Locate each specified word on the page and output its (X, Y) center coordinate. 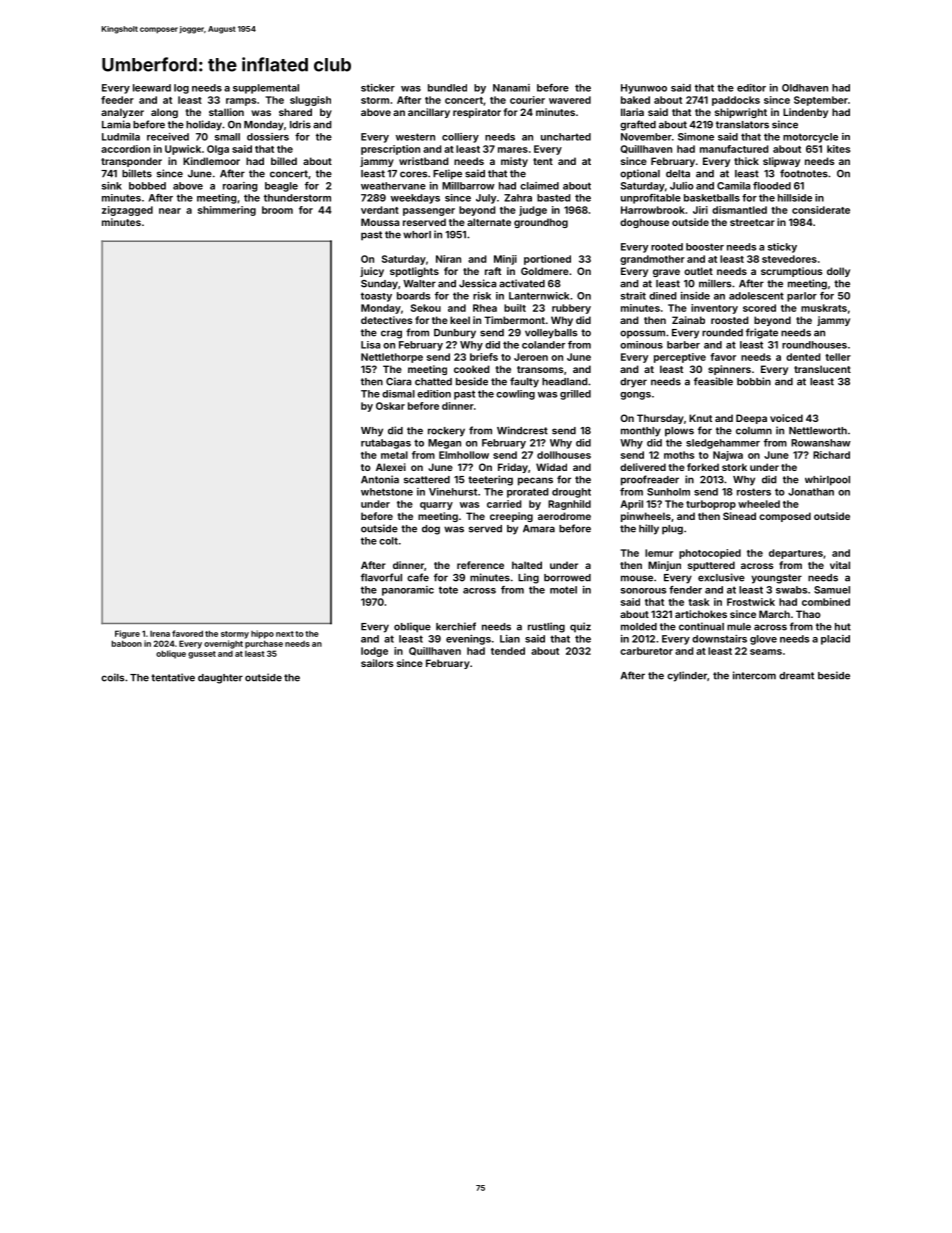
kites (838, 149)
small (227, 137)
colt (388, 541)
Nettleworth (818, 431)
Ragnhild (569, 505)
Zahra (518, 198)
